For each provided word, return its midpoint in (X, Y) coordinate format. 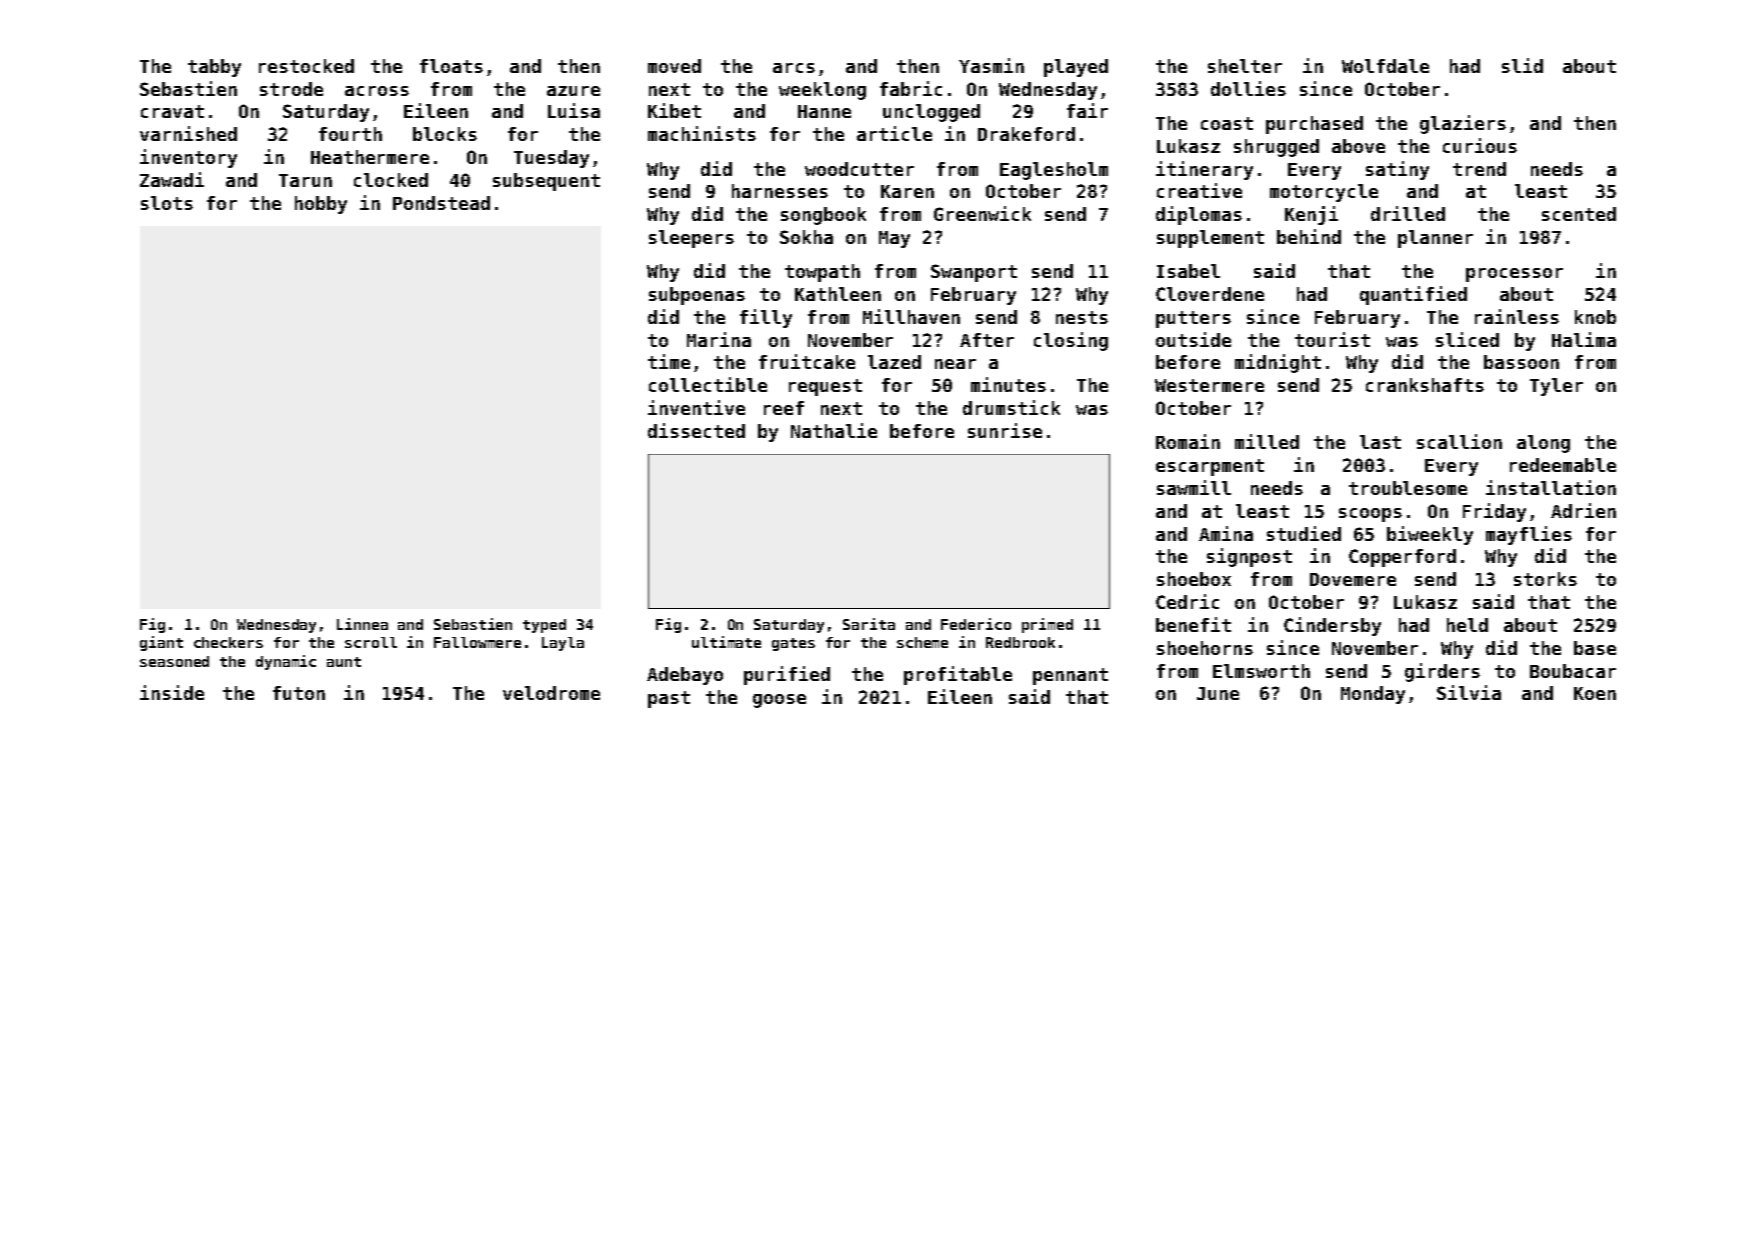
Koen (1595, 693)
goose (779, 701)
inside (172, 692)
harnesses (780, 191)
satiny (1397, 170)
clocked (391, 180)
